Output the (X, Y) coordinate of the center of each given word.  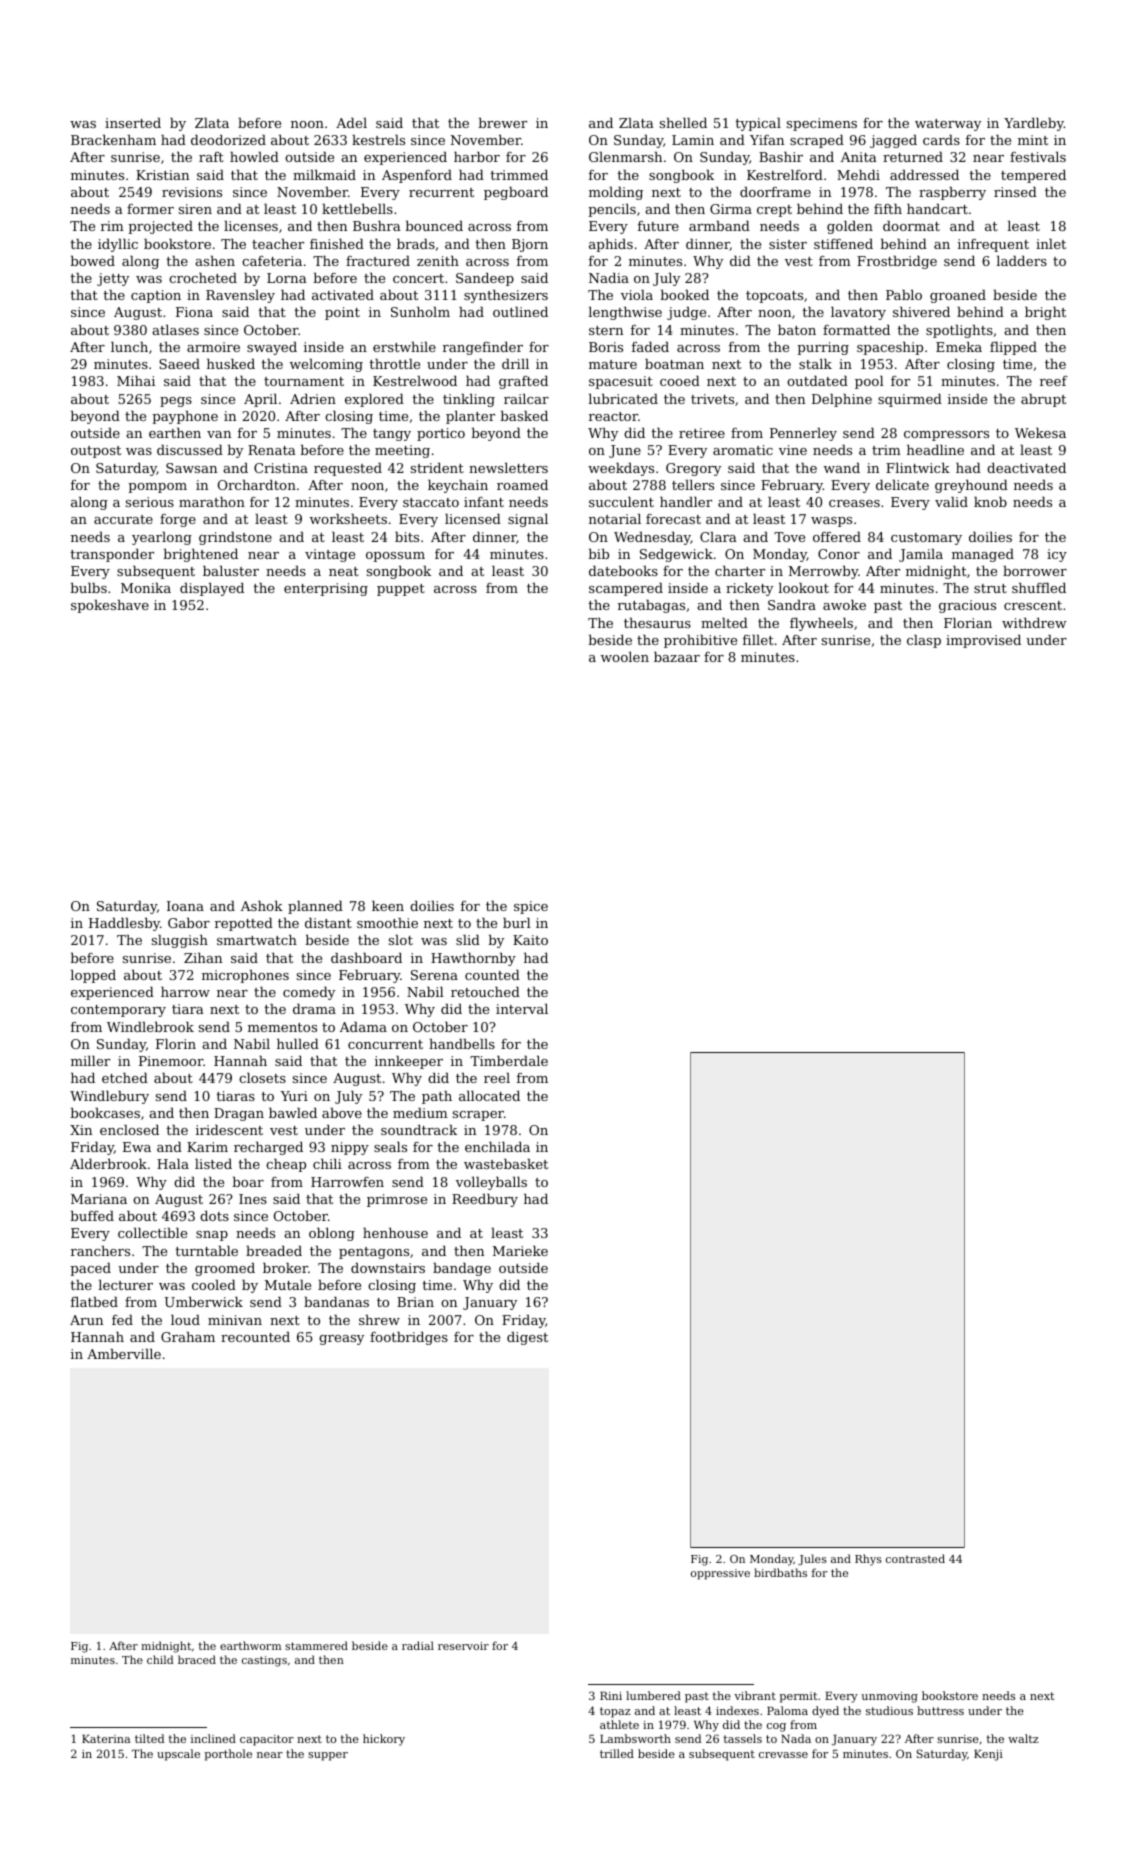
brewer (502, 123)
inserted (133, 123)
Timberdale (509, 1061)
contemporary (118, 1011)
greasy (341, 1340)
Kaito (530, 940)
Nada (796, 1738)
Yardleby (1034, 124)
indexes (737, 1710)
